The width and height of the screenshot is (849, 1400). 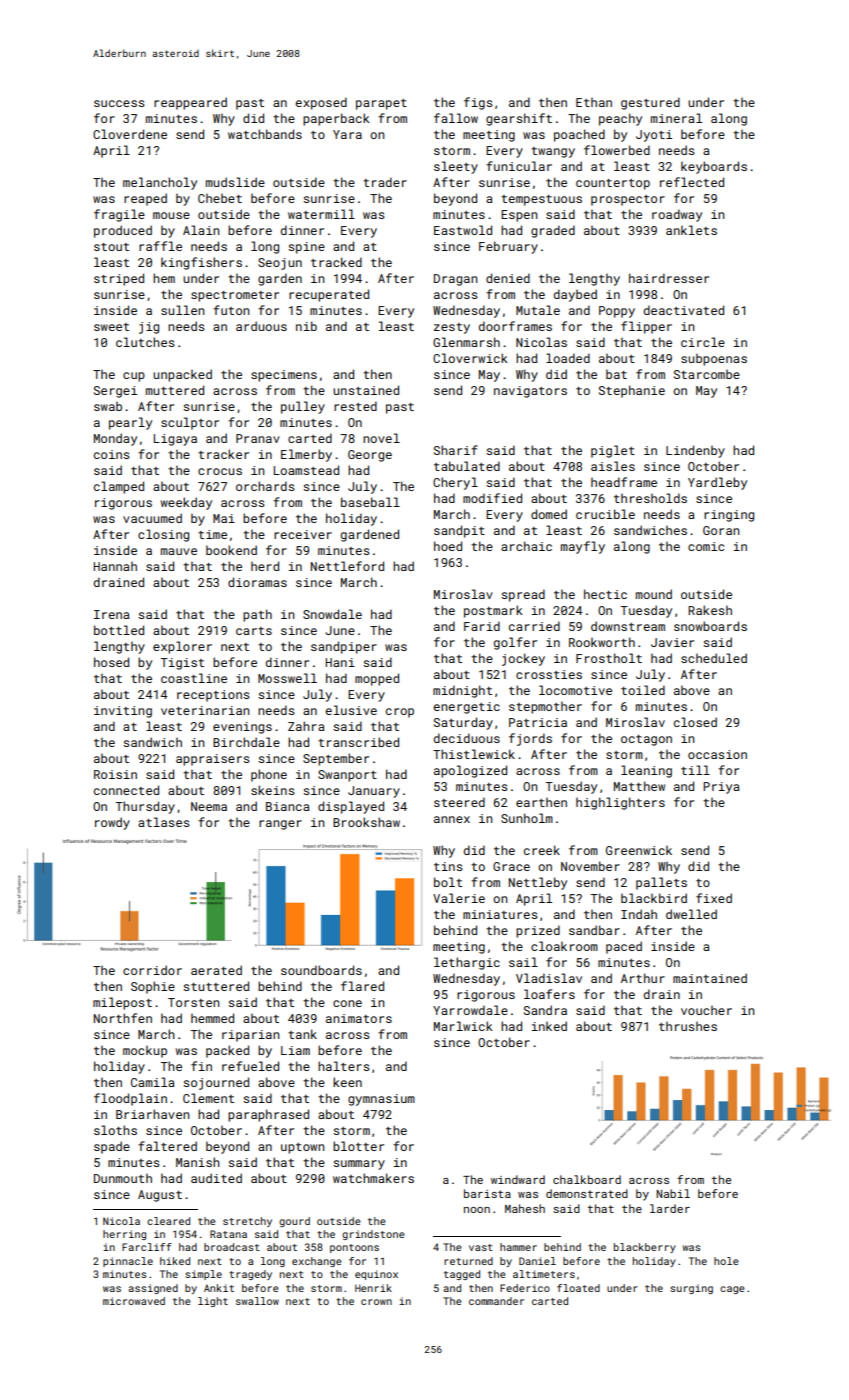 I want to click on tracker, so click(x=223, y=454).
